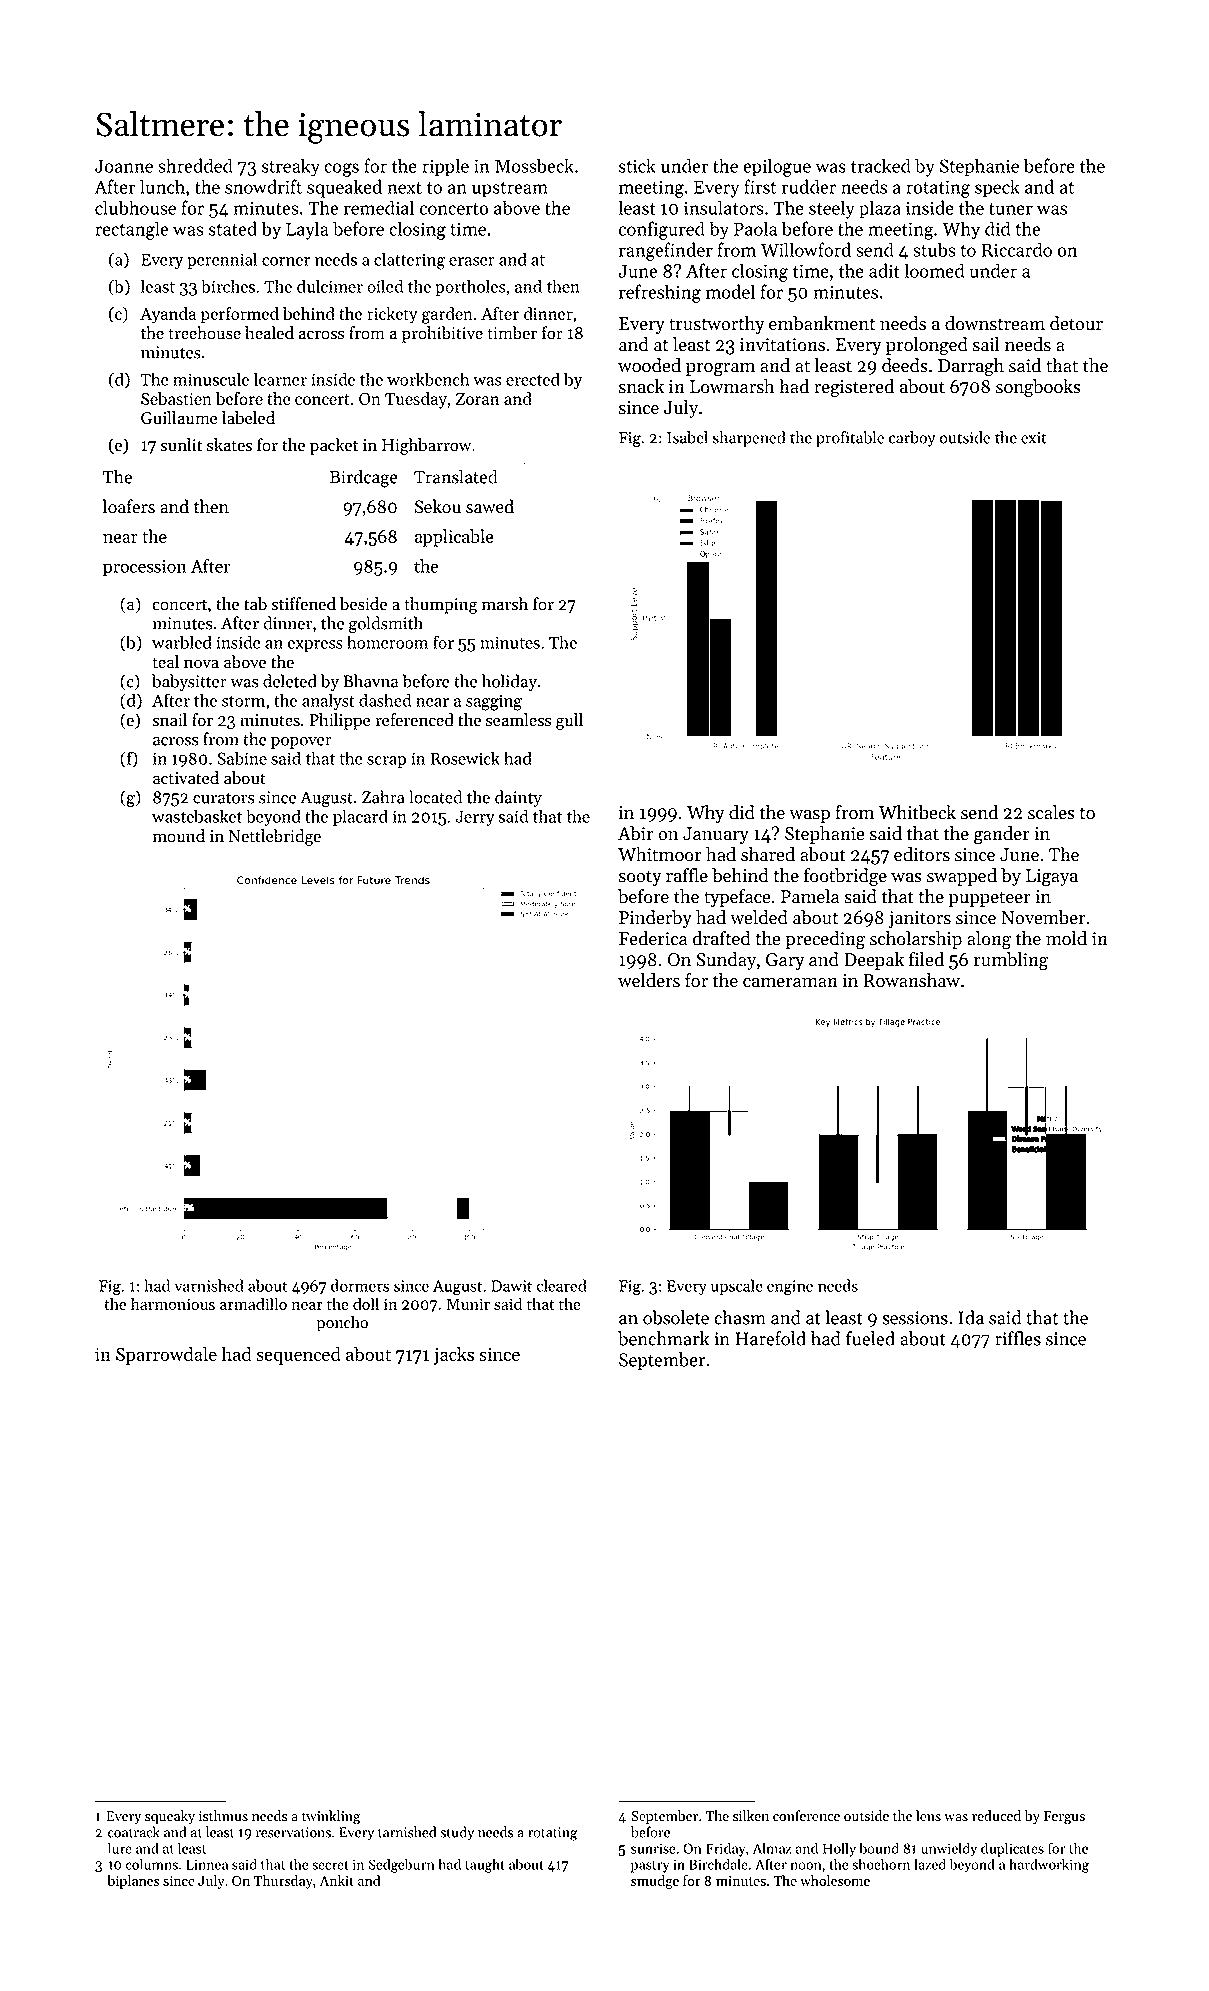 This screenshot has width=1209, height=1991. Describe the element at coordinates (655, 1882) in the screenshot. I see `smudge` at that location.
